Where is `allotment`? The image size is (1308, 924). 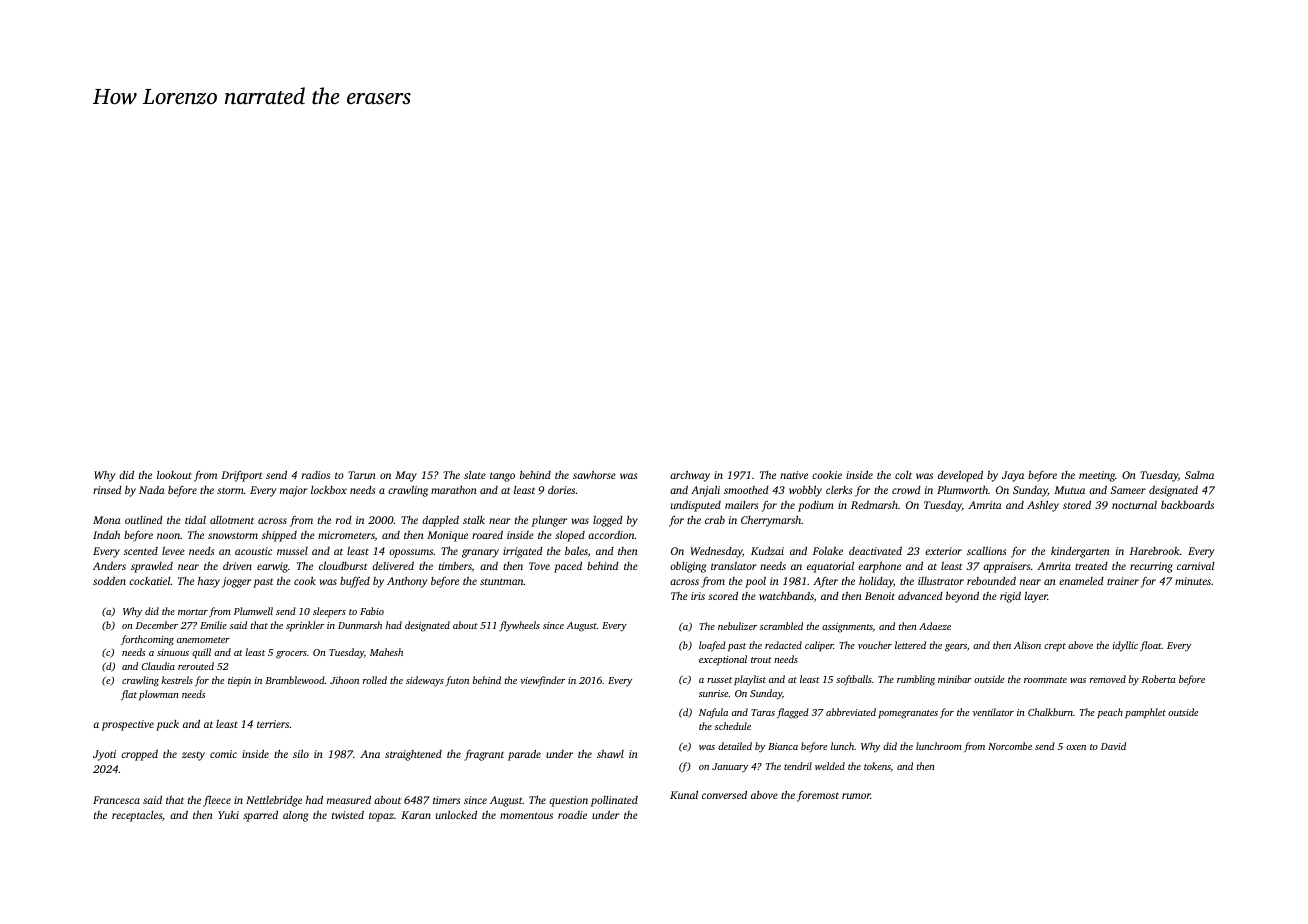
allotment is located at coordinates (232, 520).
